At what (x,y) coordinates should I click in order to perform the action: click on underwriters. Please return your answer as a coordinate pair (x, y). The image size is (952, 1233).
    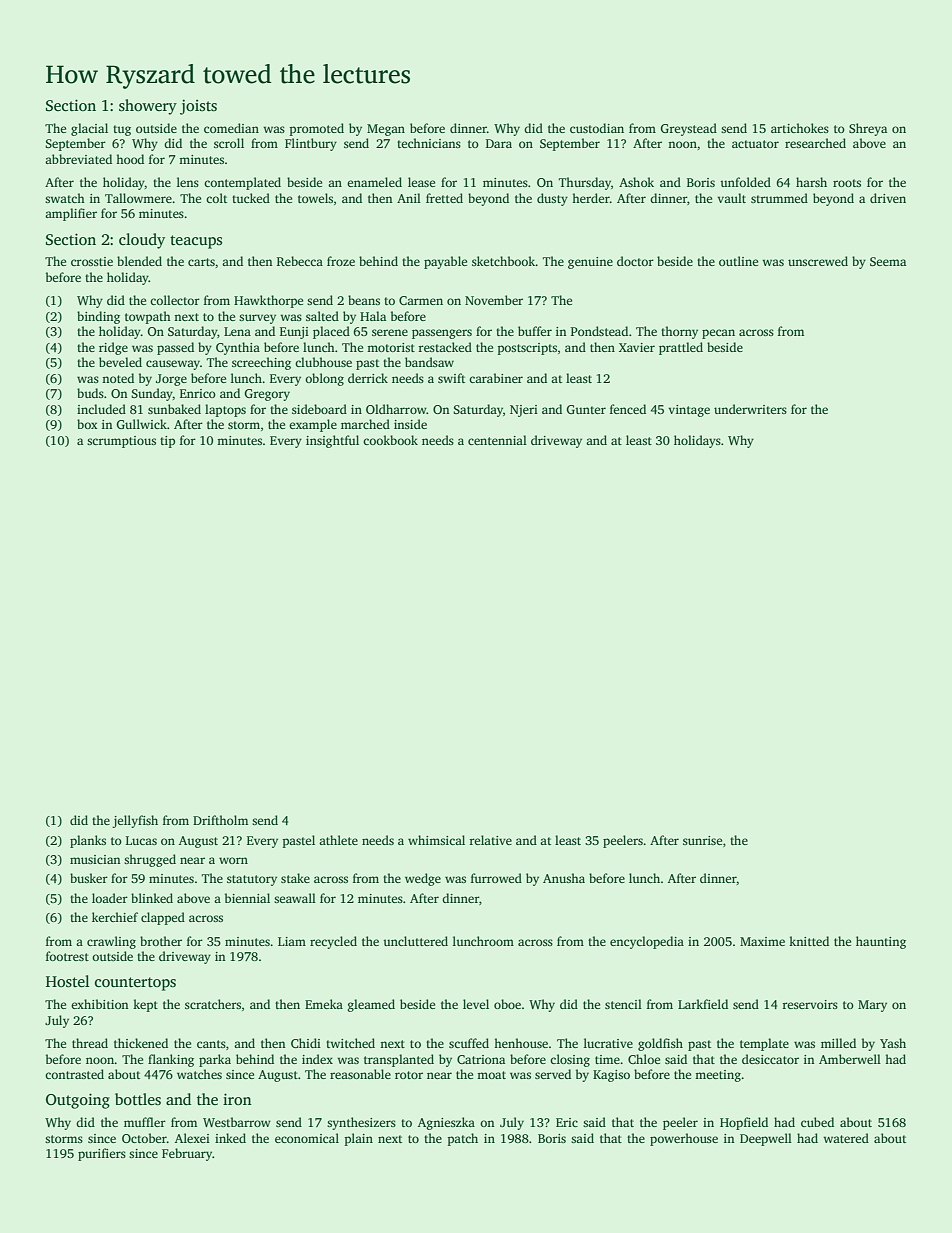
    Looking at the image, I should click on (750, 409).
